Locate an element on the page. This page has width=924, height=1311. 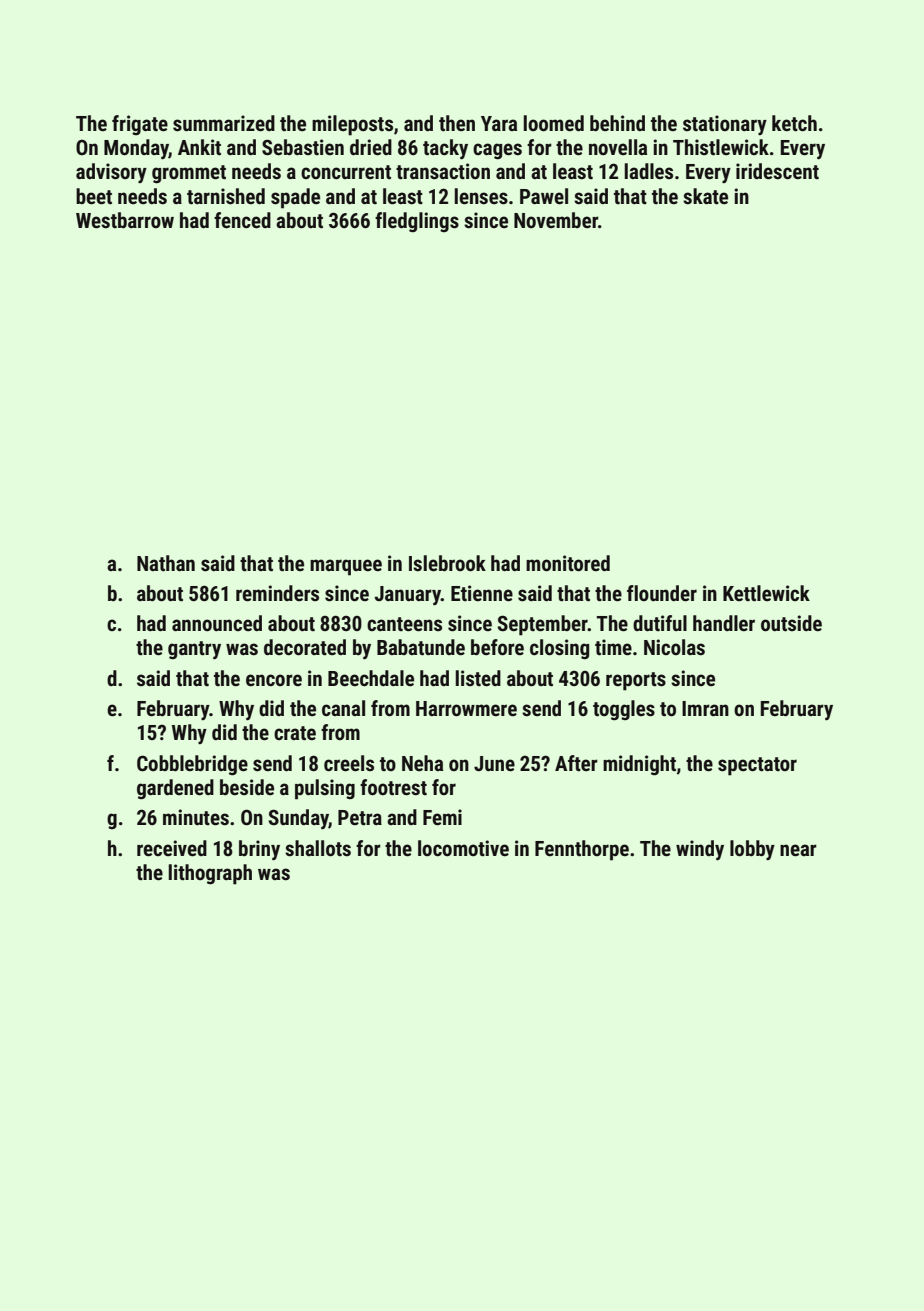
skate is located at coordinates (705, 196).
